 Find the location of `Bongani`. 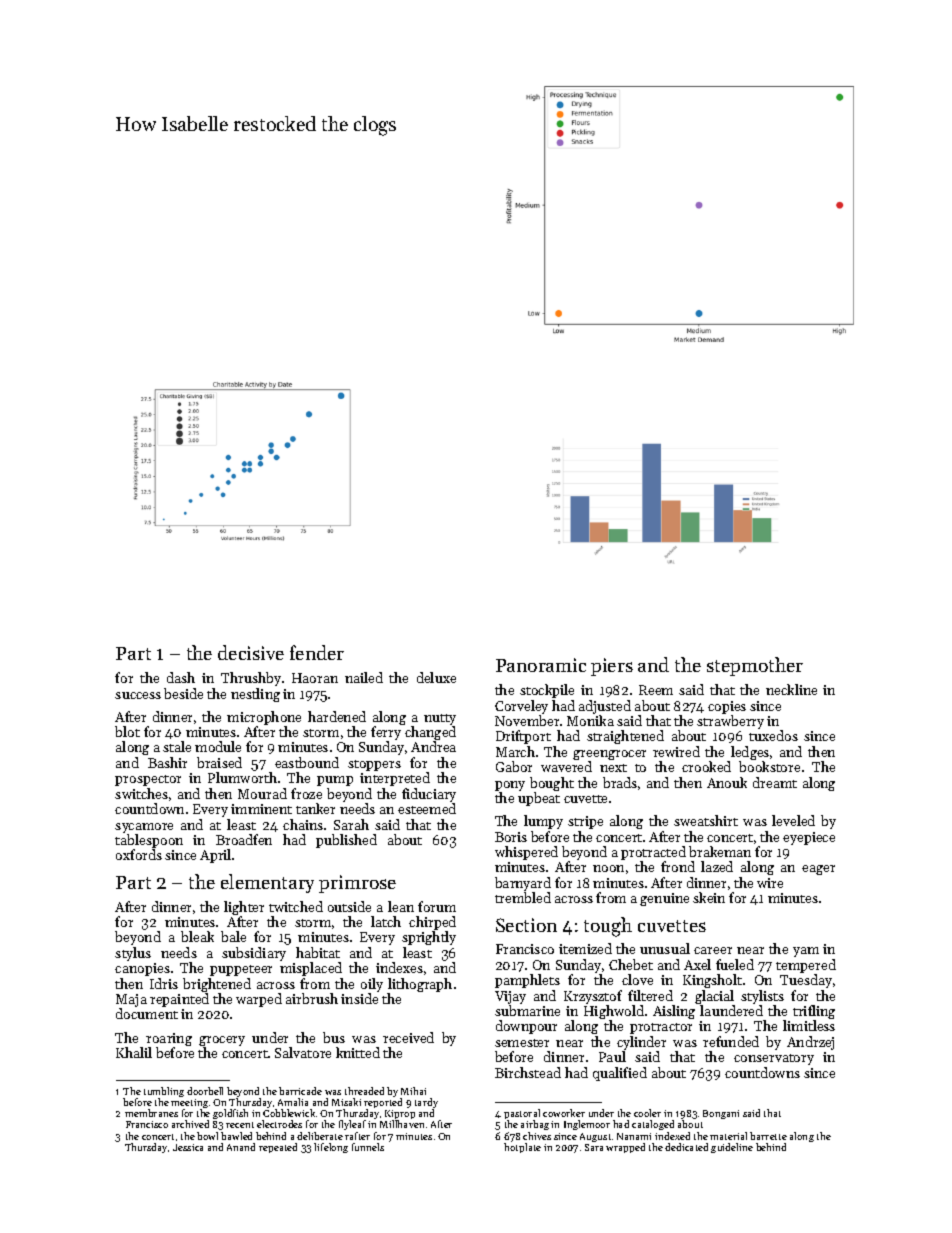

Bongani is located at coordinates (721, 1114).
